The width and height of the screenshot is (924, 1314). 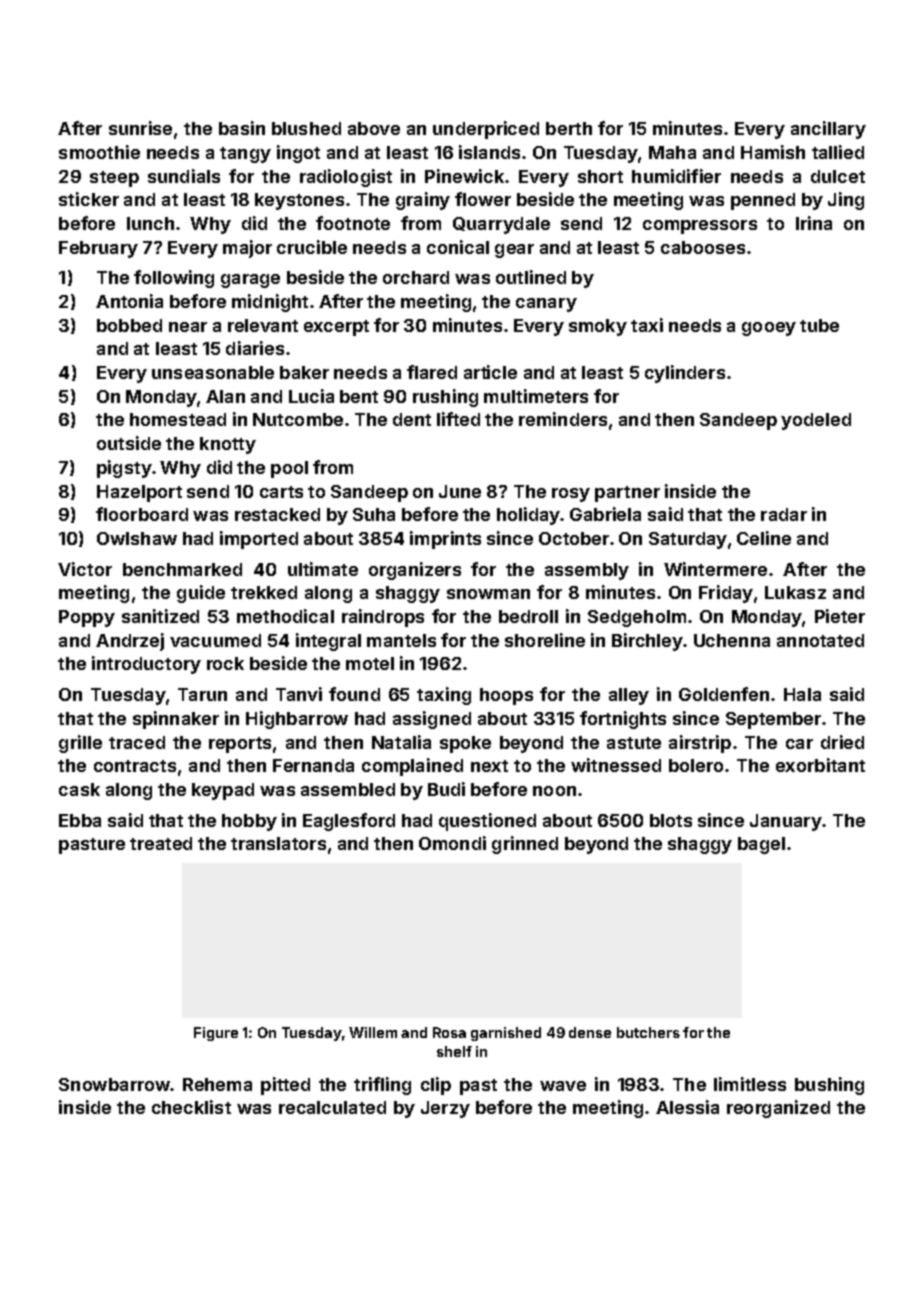 What do you see at coordinates (98, 249) in the screenshot?
I see `February` at bounding box center [98, 249].
